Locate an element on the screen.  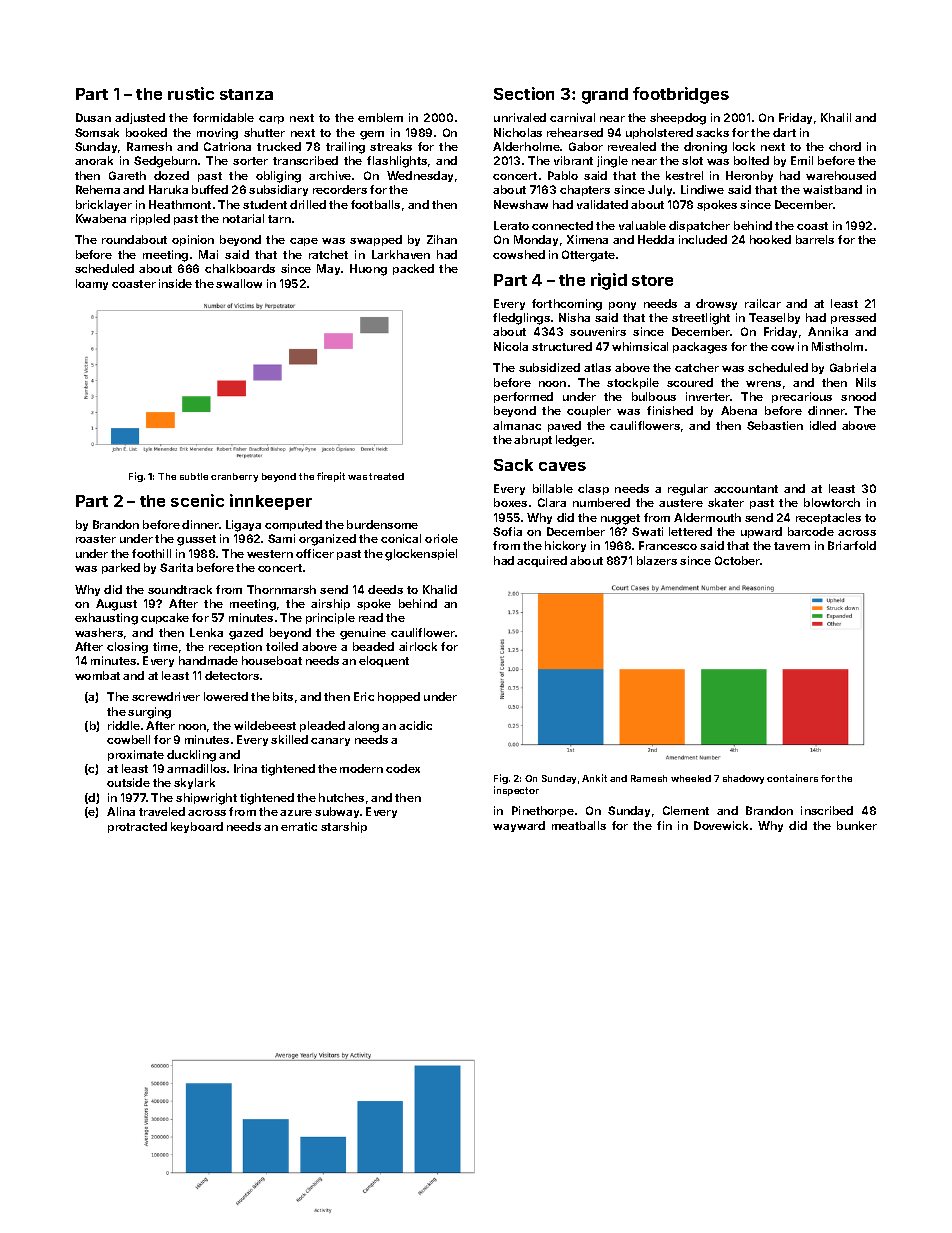
footbridges is located at coordinates (681, 95).
